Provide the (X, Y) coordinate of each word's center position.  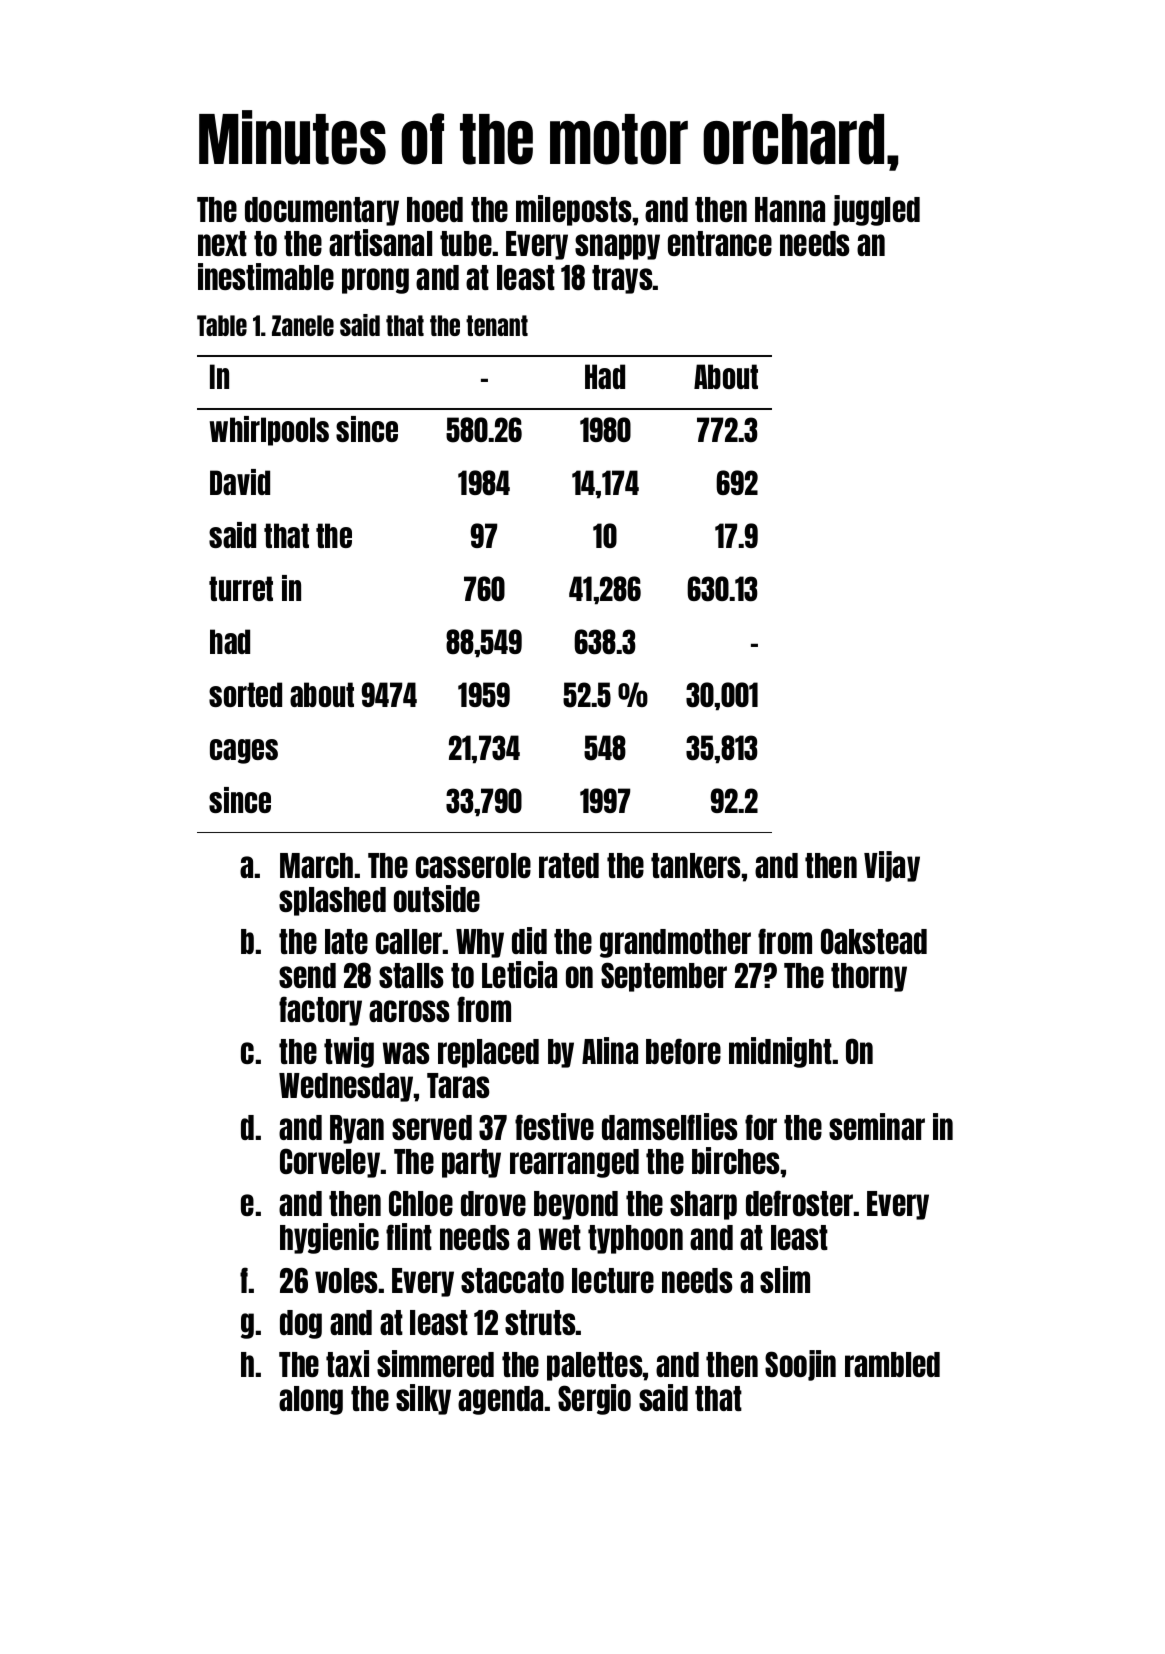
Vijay (892, 866)
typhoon (635, 1239)
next (222, 243)
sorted (245, 694)
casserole (473, 865)
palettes (595, 1366)
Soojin (800, 1365)
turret (241, 588)
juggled (876, 210)
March (316, 865)
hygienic (329, 1238)
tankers (696, 865)
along (311, 1400)
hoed (435, 209)
